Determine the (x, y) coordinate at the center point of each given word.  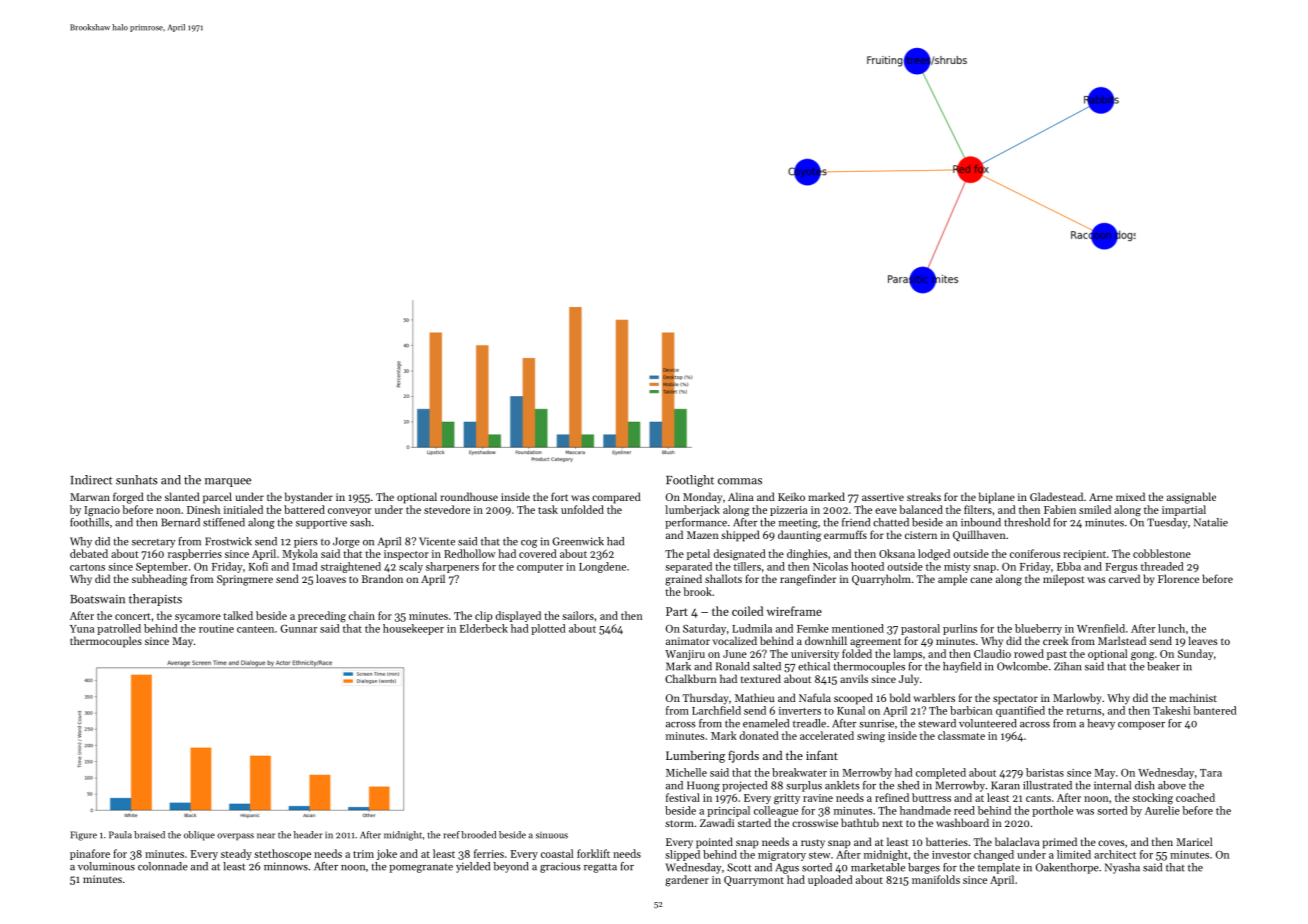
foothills (89, 522)
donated (759, 735)
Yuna (82, 629)
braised (149, 835)
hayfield (962, 667)
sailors (578, 615)
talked (238, 615)
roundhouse (469, 496)
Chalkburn (691, 678)
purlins (960, 629)
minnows (286, 866)
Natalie (1211, 522)
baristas (1045, 772)
